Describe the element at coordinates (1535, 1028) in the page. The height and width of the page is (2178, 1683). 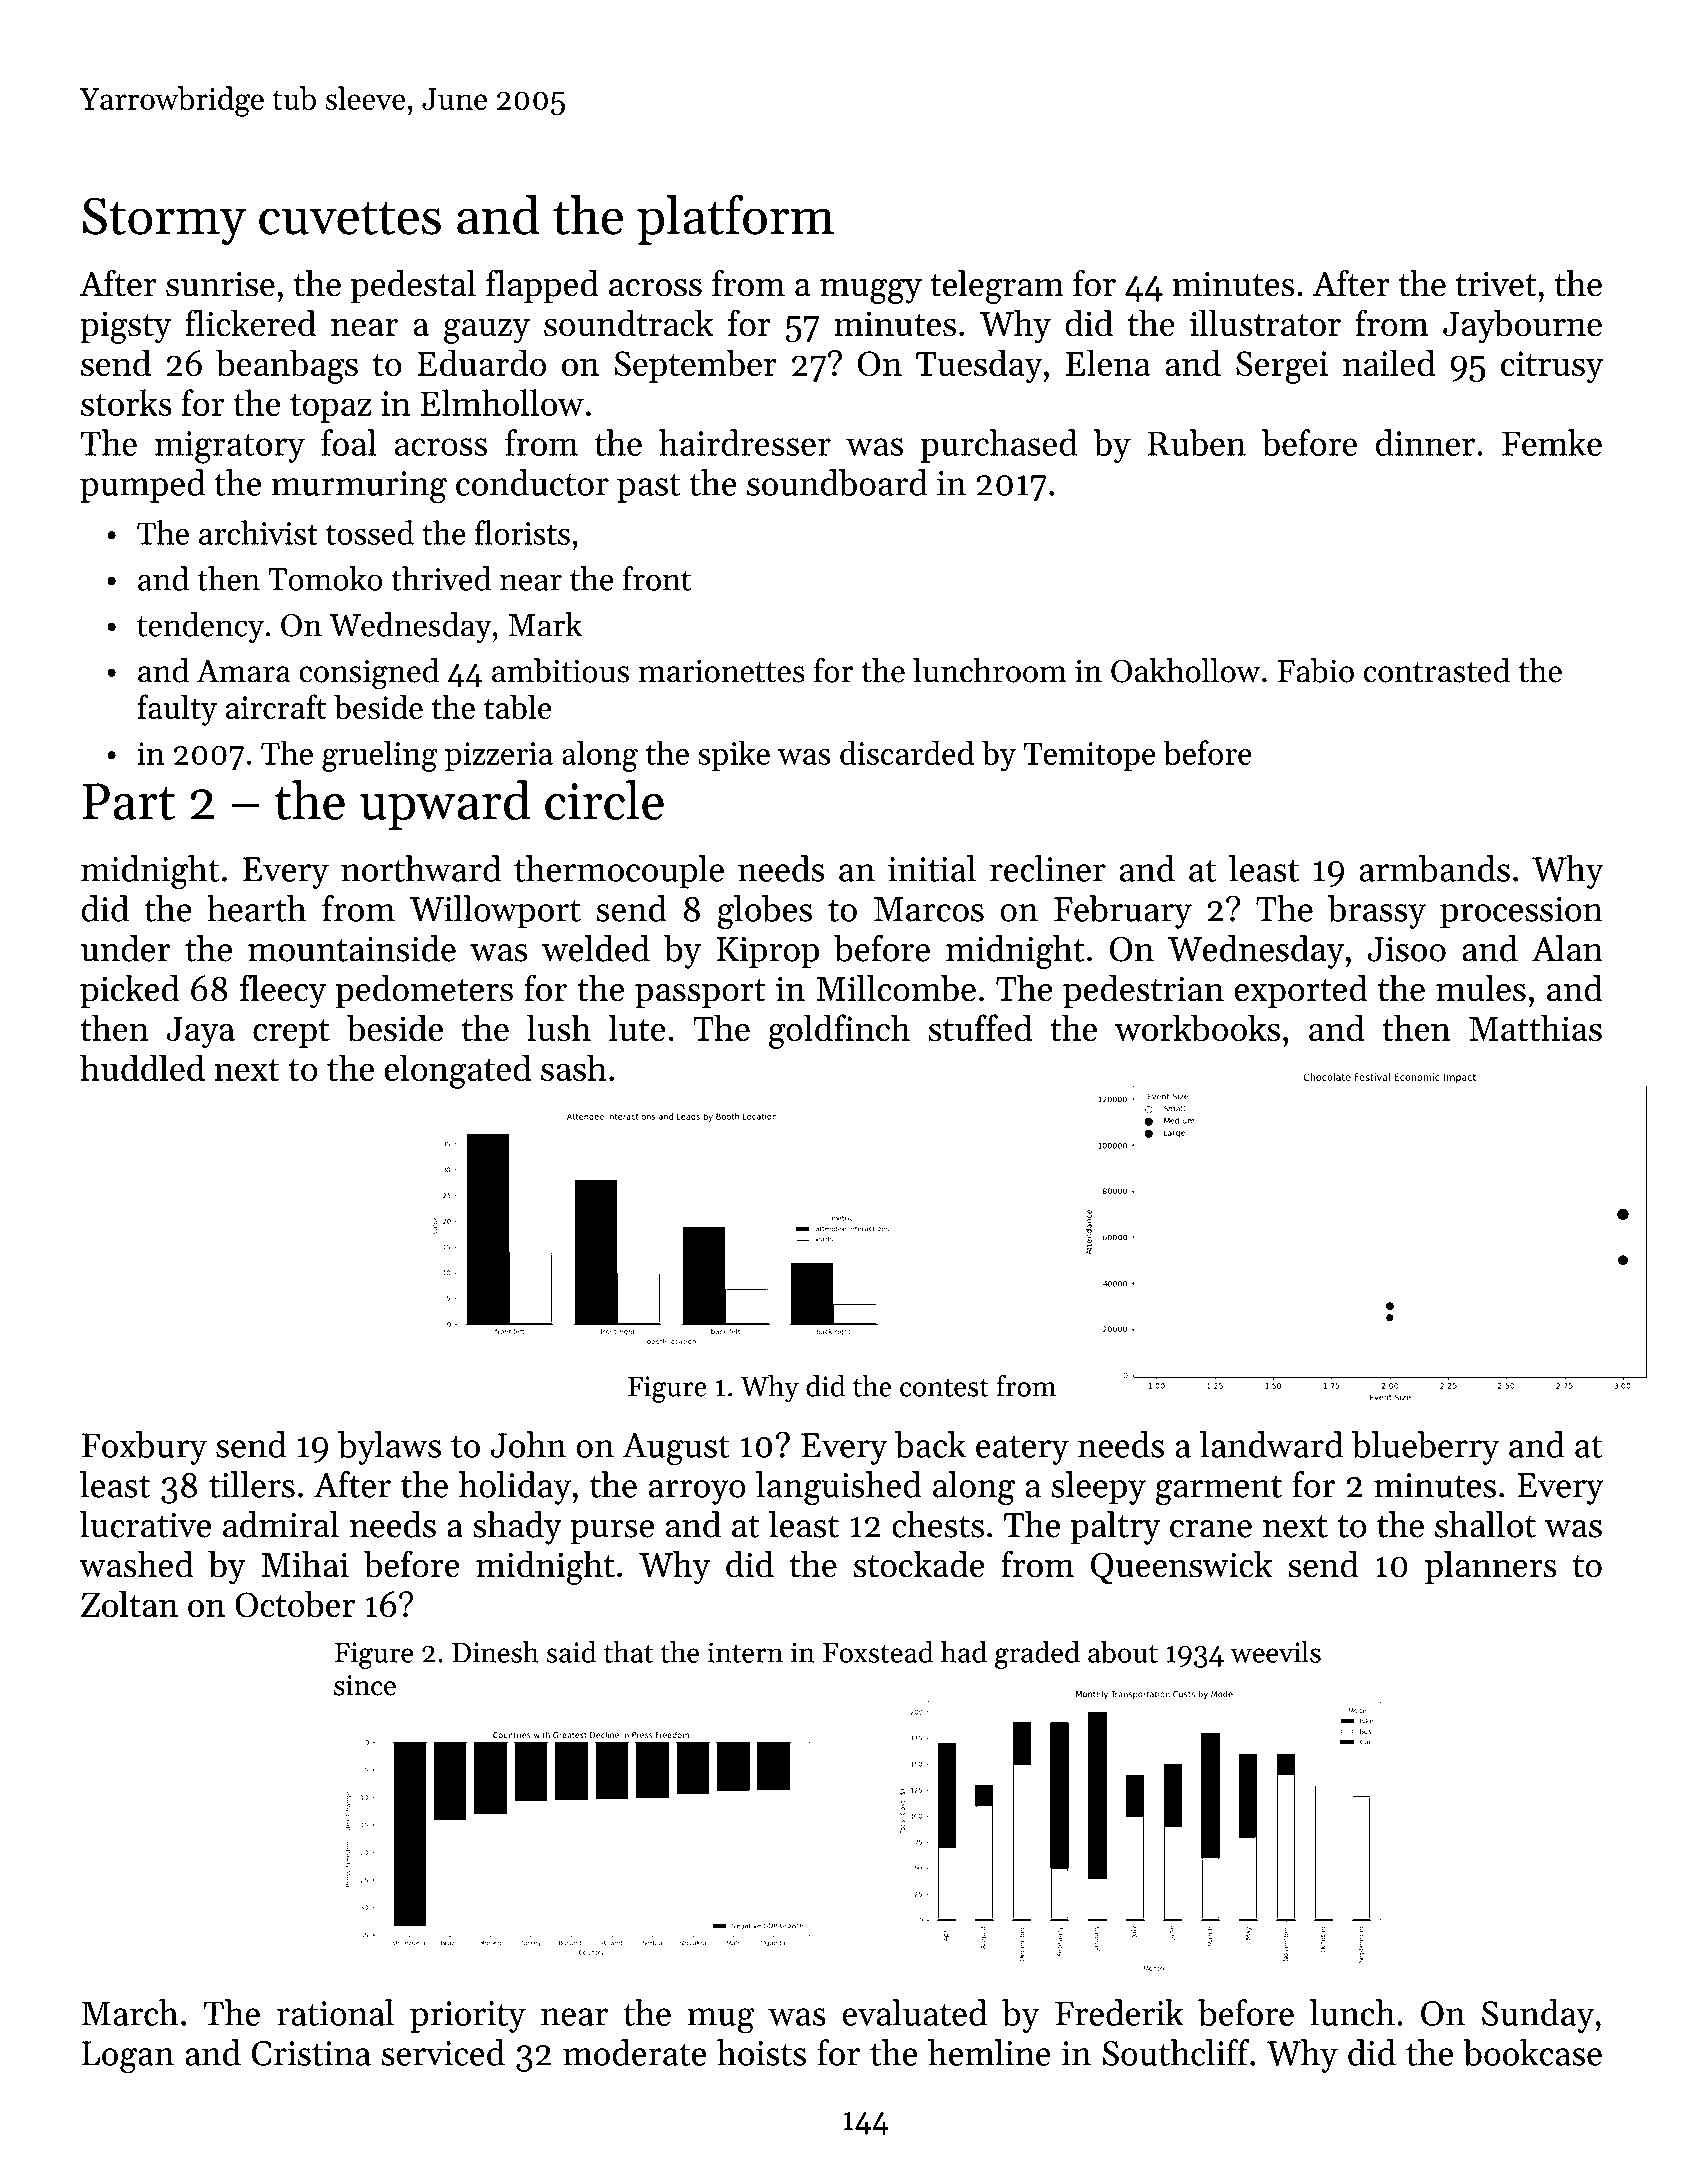
I see `Matthias` at that location.
